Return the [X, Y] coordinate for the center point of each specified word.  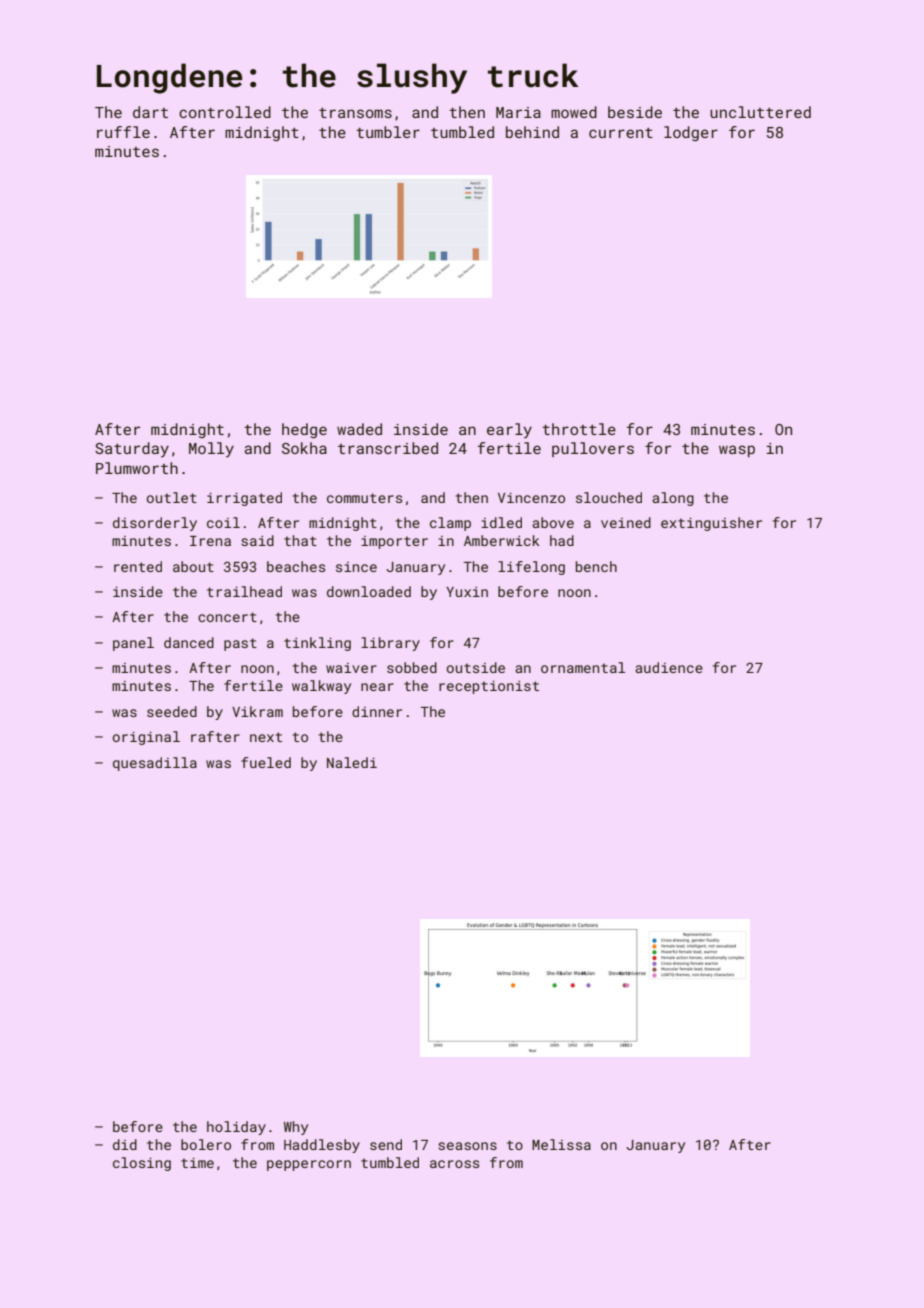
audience [669, 667]
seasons [467, 1146]
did [125, 1144]
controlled [225, 112]
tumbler [388, 132]
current [621, 133]
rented [138, 566]
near [377, 687]
